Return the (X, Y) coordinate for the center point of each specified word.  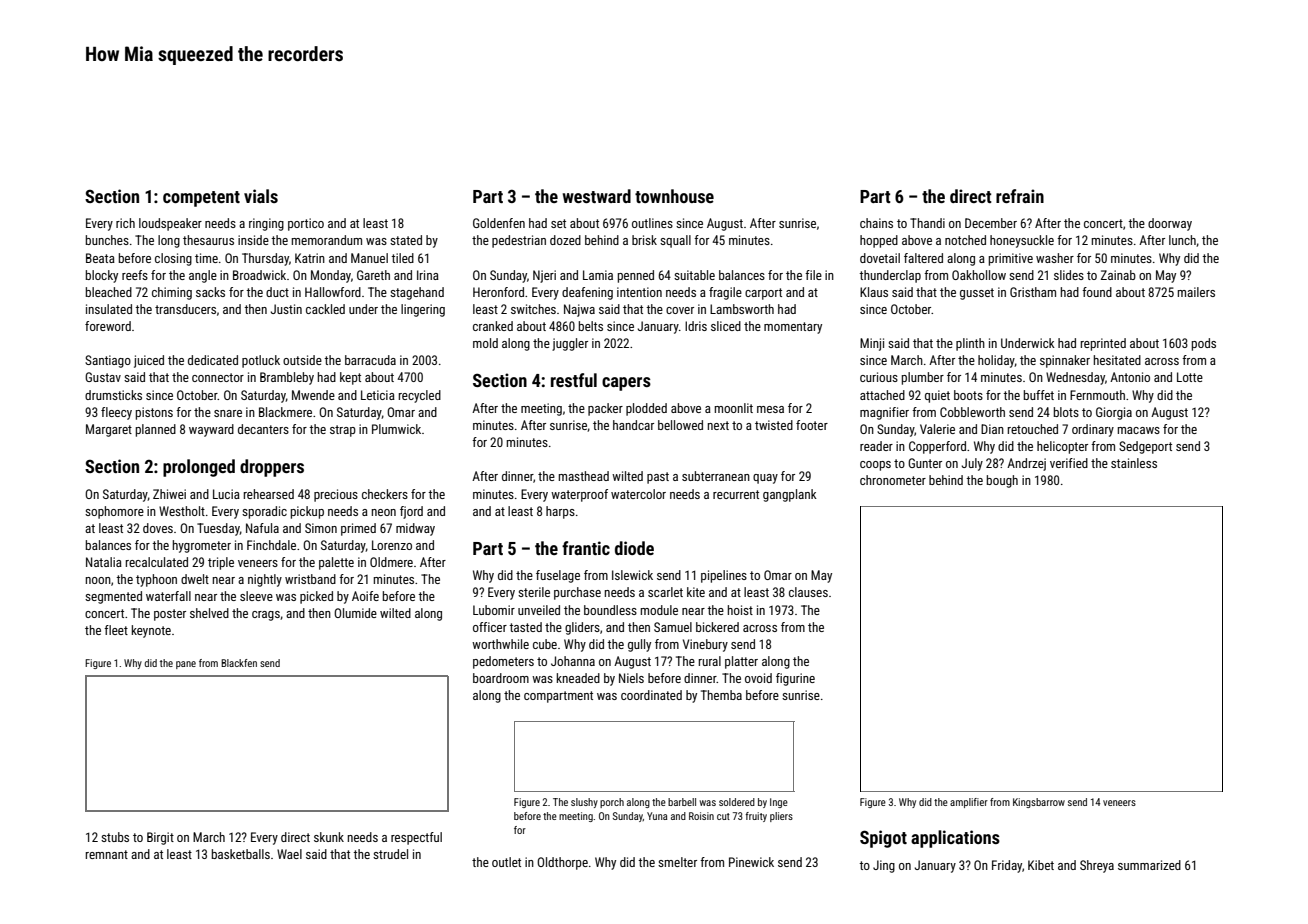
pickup (307, 512)
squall (675, 241)
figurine (795, 679)
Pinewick (751, 862)
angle (203, 276)
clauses (808, 592)
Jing (884, 866)
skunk (329, 837)
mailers (1196, 292)
